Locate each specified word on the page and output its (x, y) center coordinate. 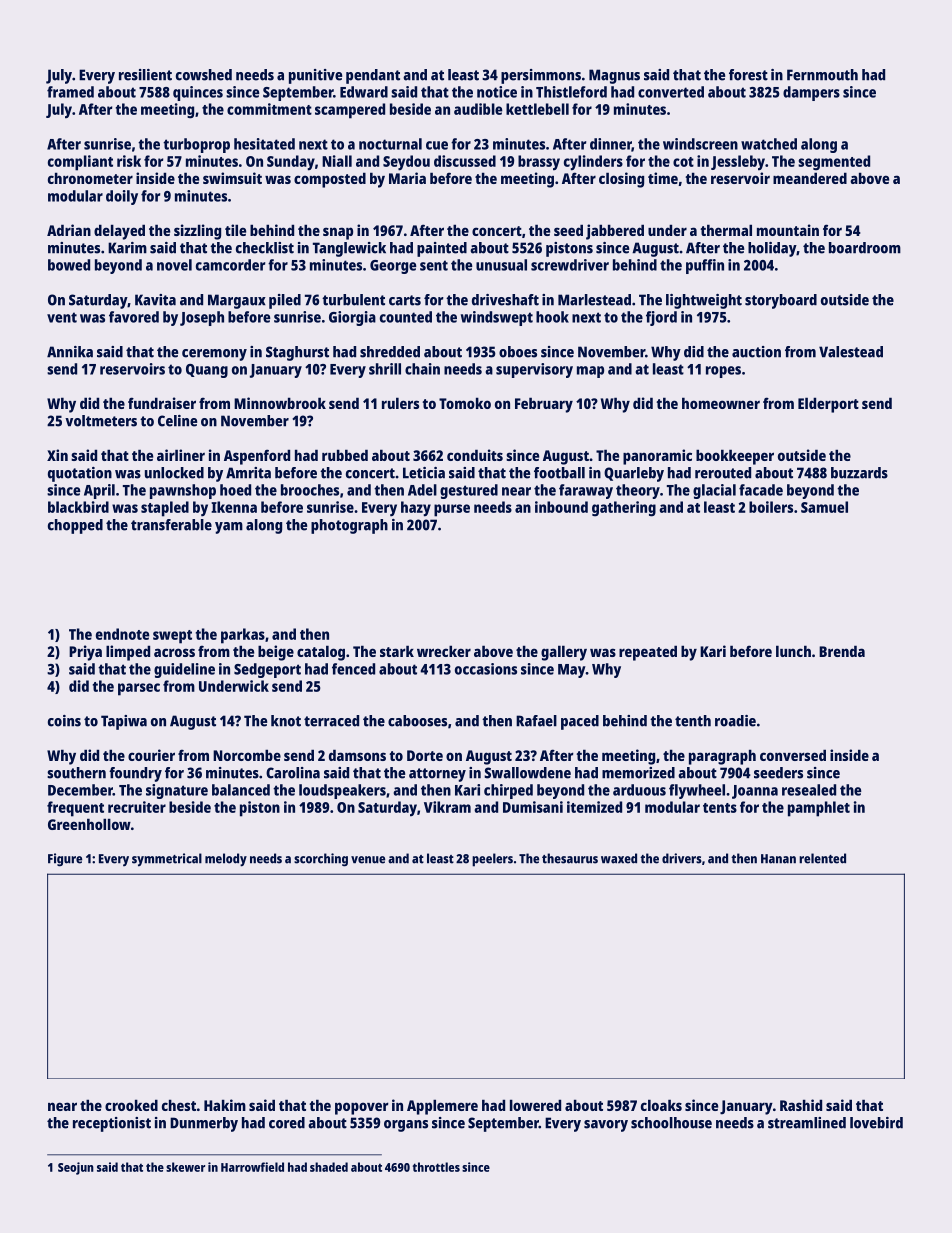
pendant (373, 76)
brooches (310, 490)
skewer (185, 1167)
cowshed (204, 75)
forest (748, 75)
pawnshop (183, 491)
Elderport (828, 405)
